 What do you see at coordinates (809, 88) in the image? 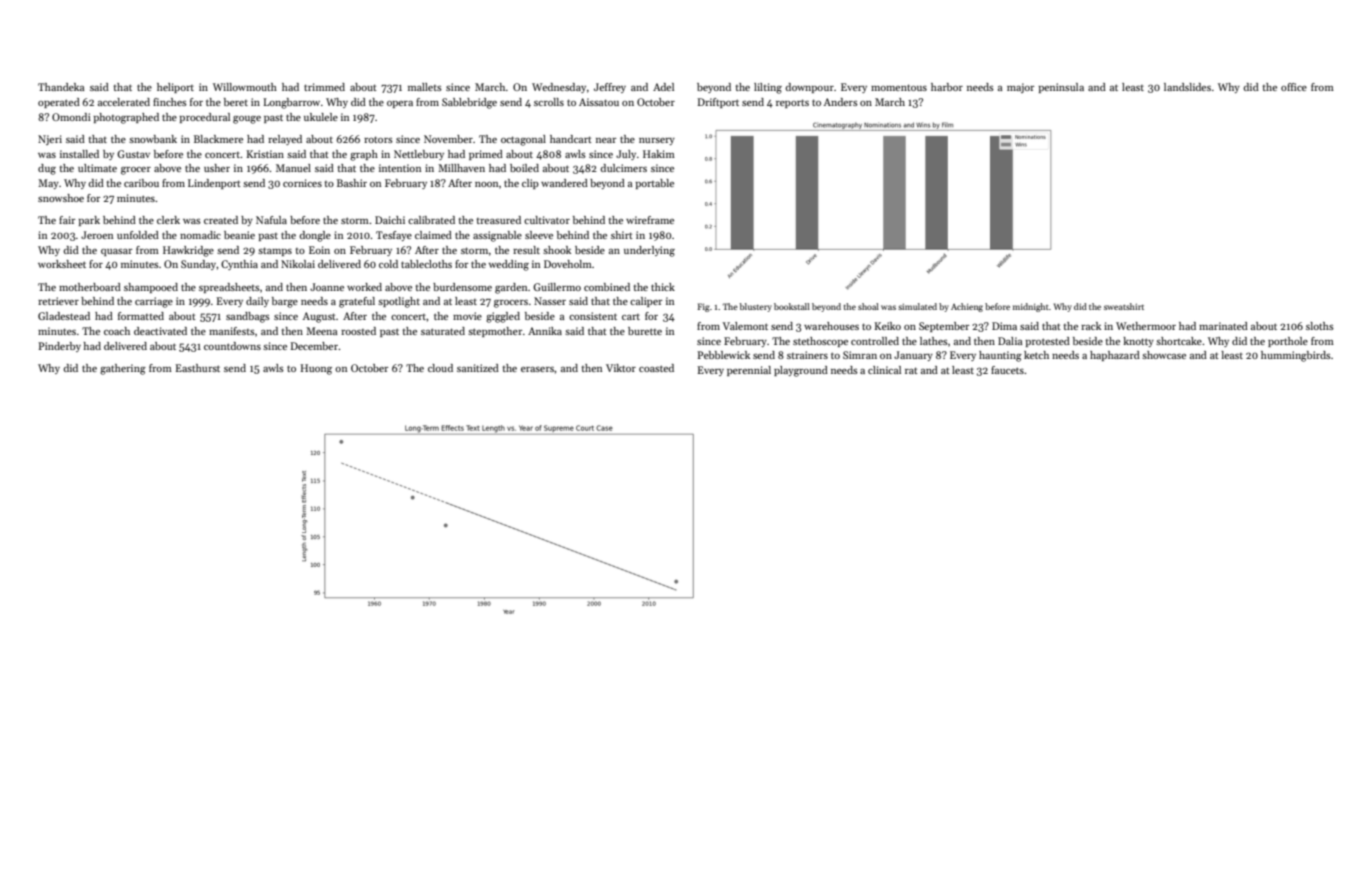
I see `downpour` at bounding box center [809, 88].
